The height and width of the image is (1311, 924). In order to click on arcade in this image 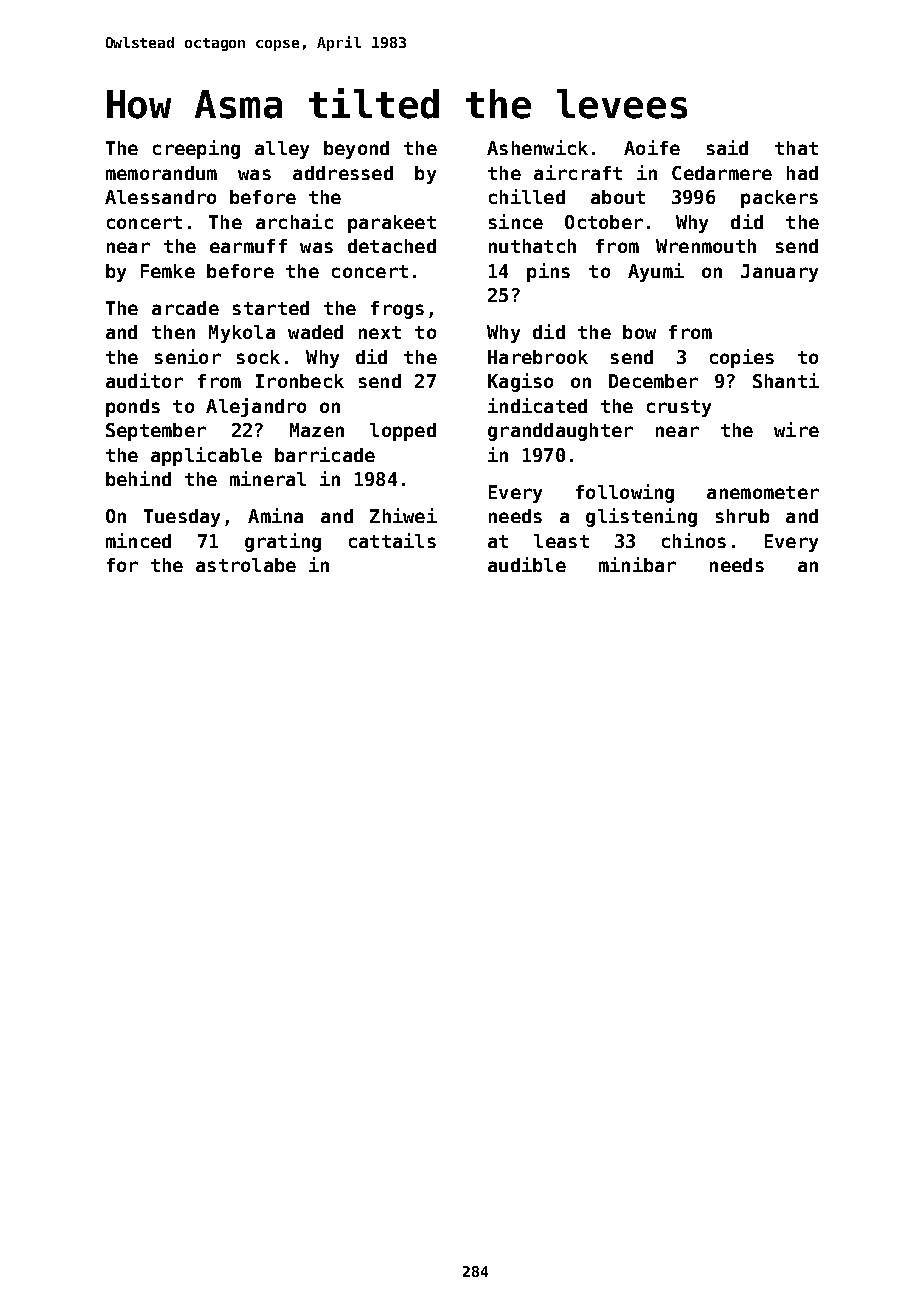, I will do `click(185, 308)`.
